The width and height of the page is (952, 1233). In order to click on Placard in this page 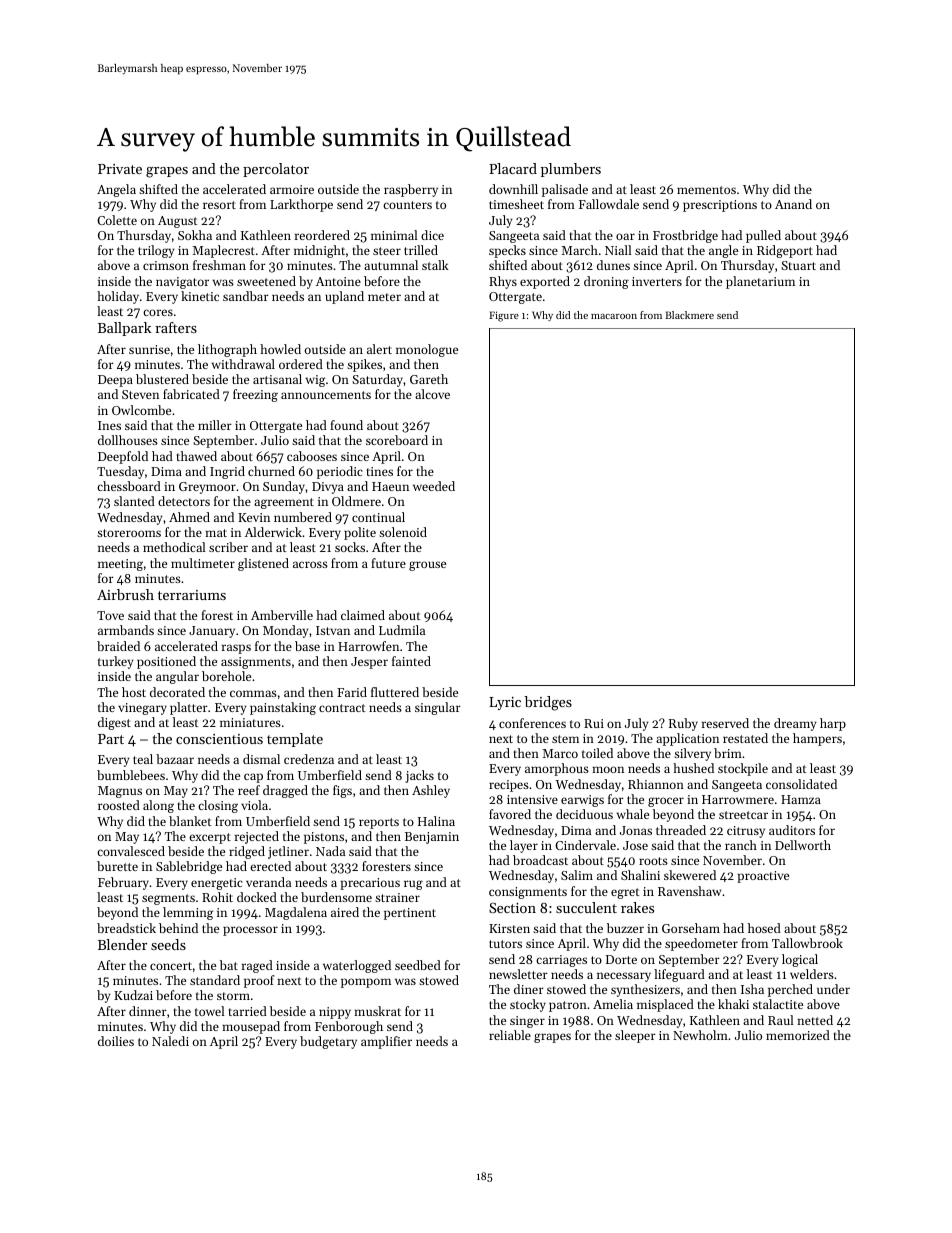, I will do `click(513, 168)`.
